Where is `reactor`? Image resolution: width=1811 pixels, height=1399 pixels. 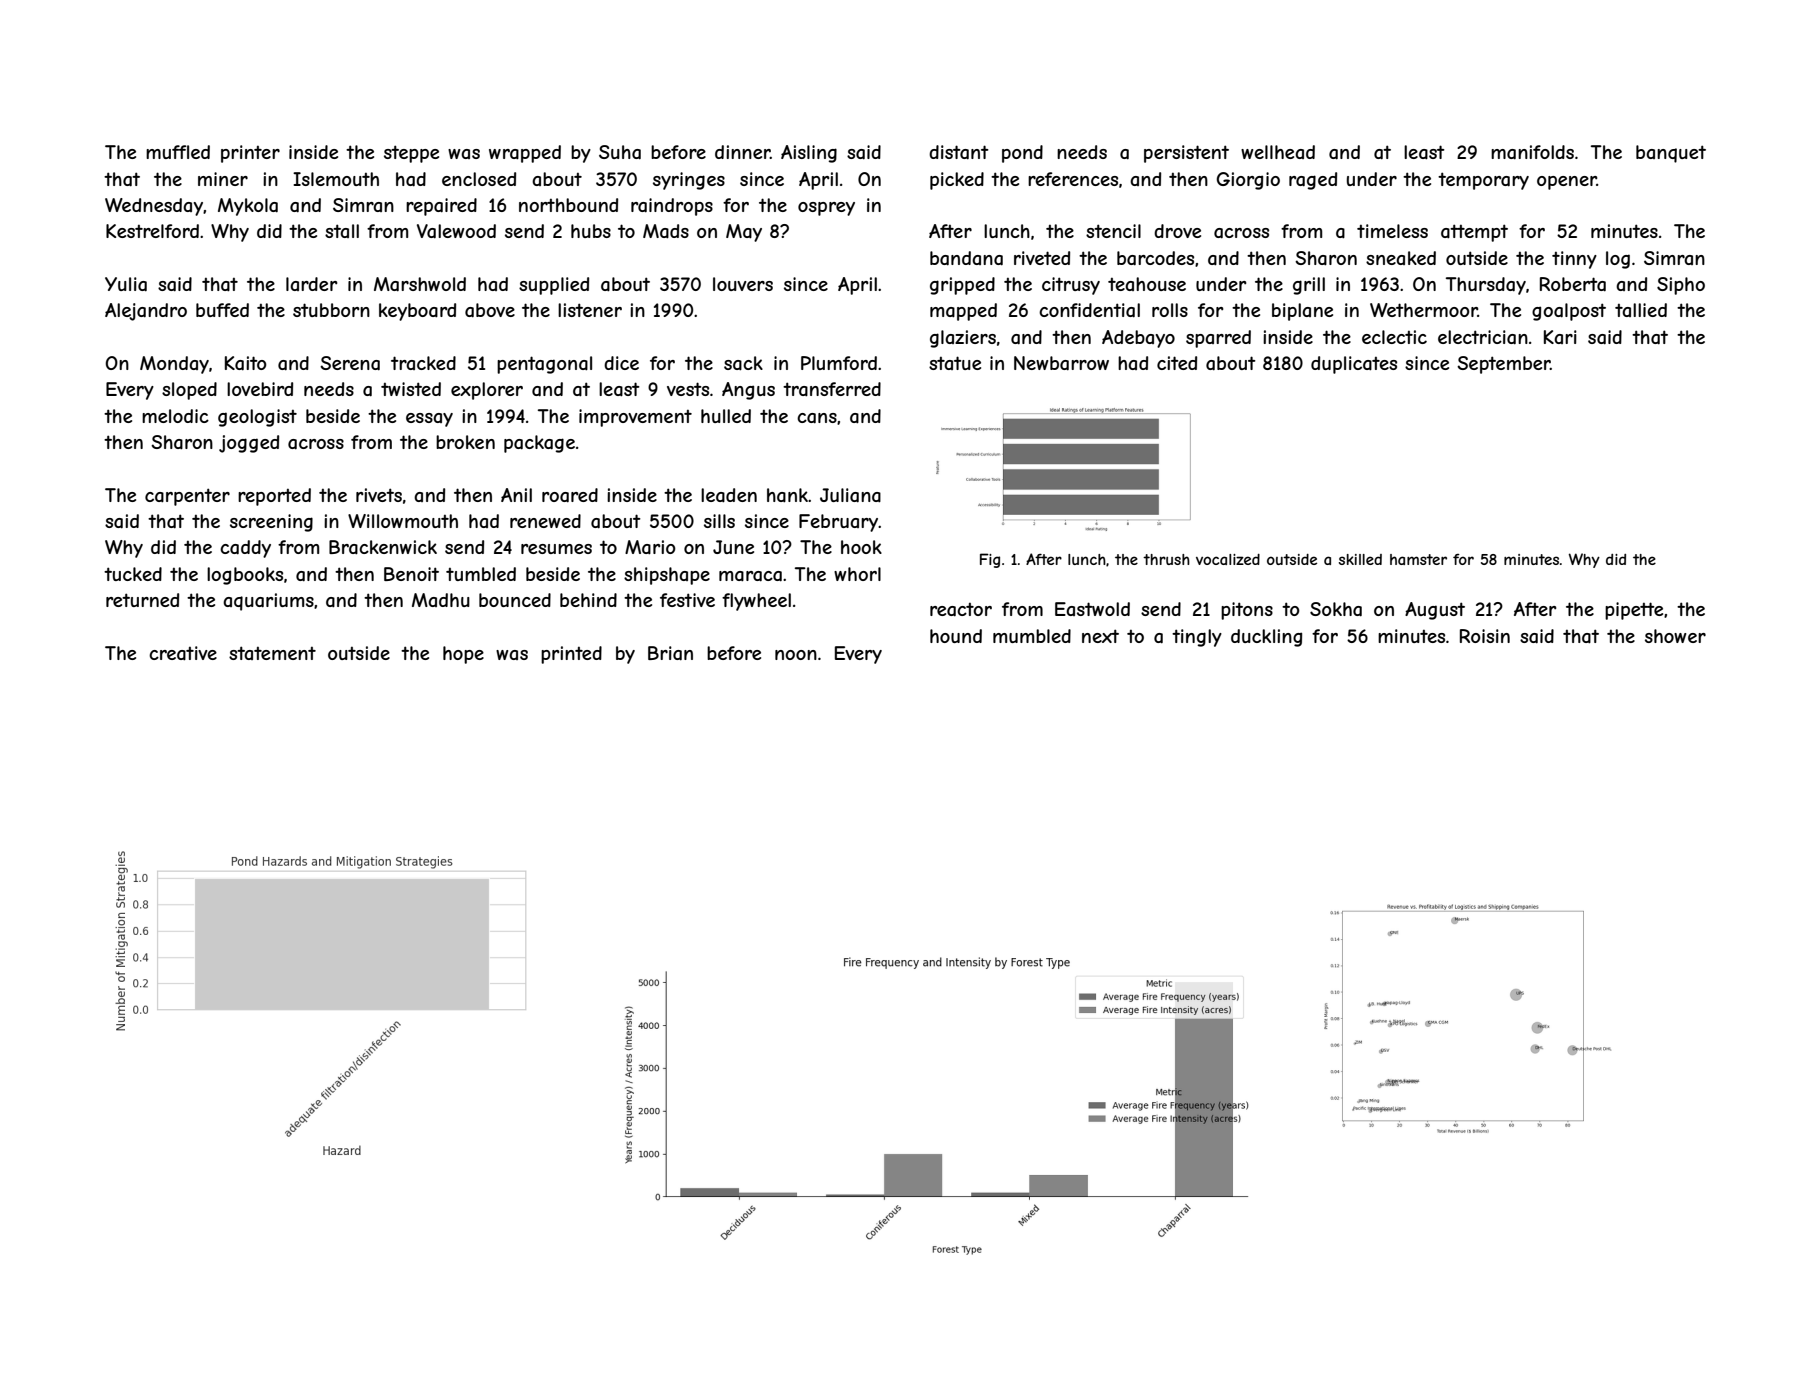 reactor is located at coordinates (961, 610).
